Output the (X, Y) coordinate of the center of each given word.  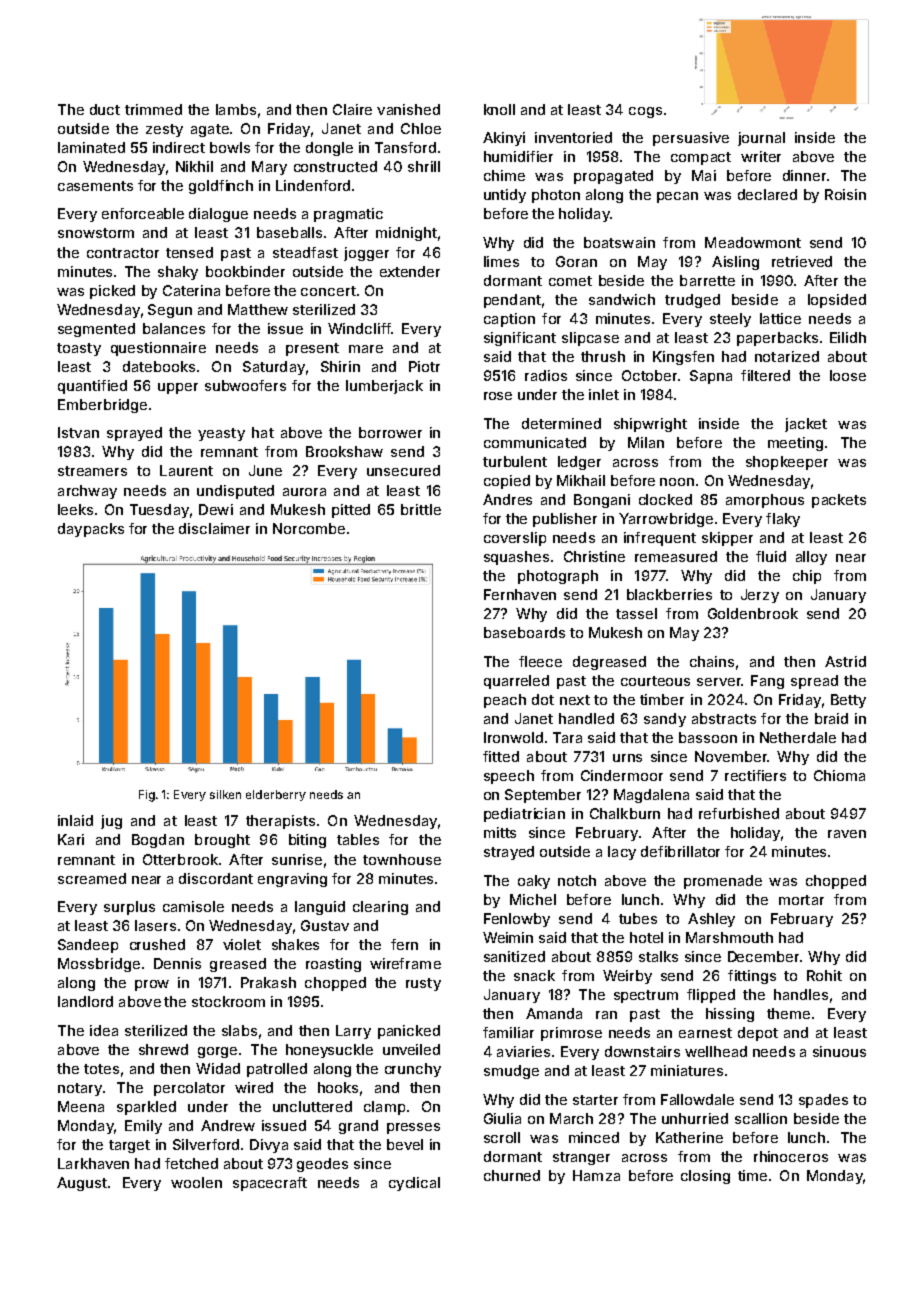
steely (730, 320)
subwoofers (245, 385)
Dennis (177, 963)
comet (570, 281)
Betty (848, 701)
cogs (645, 112)
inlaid (75, 820)
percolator (189, 1089)
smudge (511, 1072)
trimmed (153, 109)
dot (543, 699)
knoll (499, 109)
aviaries (523, 1051)
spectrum (646, 996)
